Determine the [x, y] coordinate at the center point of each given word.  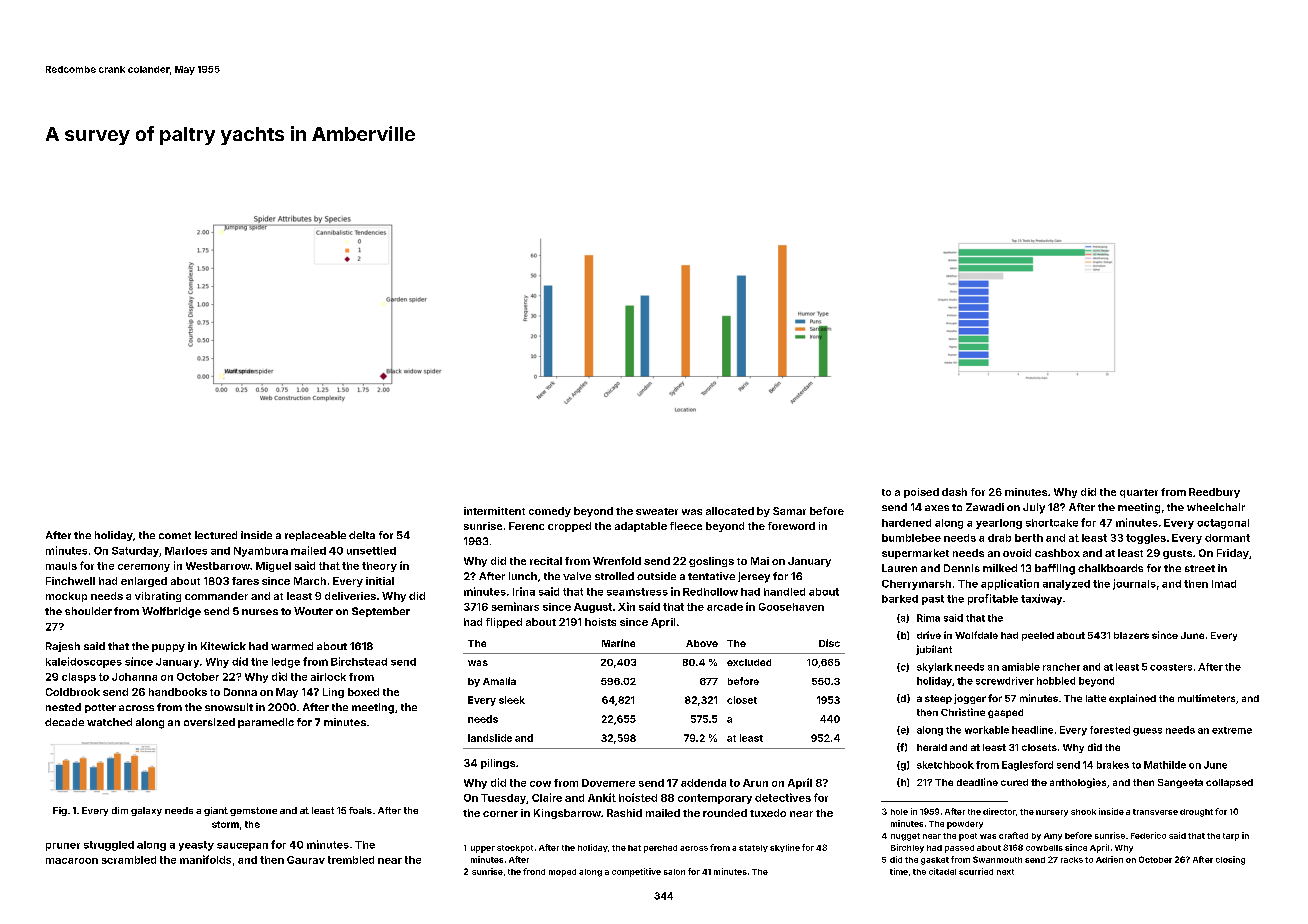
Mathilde [1165, 765]
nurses [260, 612]
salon [674, 872]
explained [1132, 699]
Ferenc [526, 526]
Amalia [499, 681]
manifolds [205, 859]
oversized [209, 722]
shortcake [1052, 523]
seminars [515, 606]
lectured [216, 535]
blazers [1131, 635]
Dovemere [608, 783]
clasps [79, 678]
